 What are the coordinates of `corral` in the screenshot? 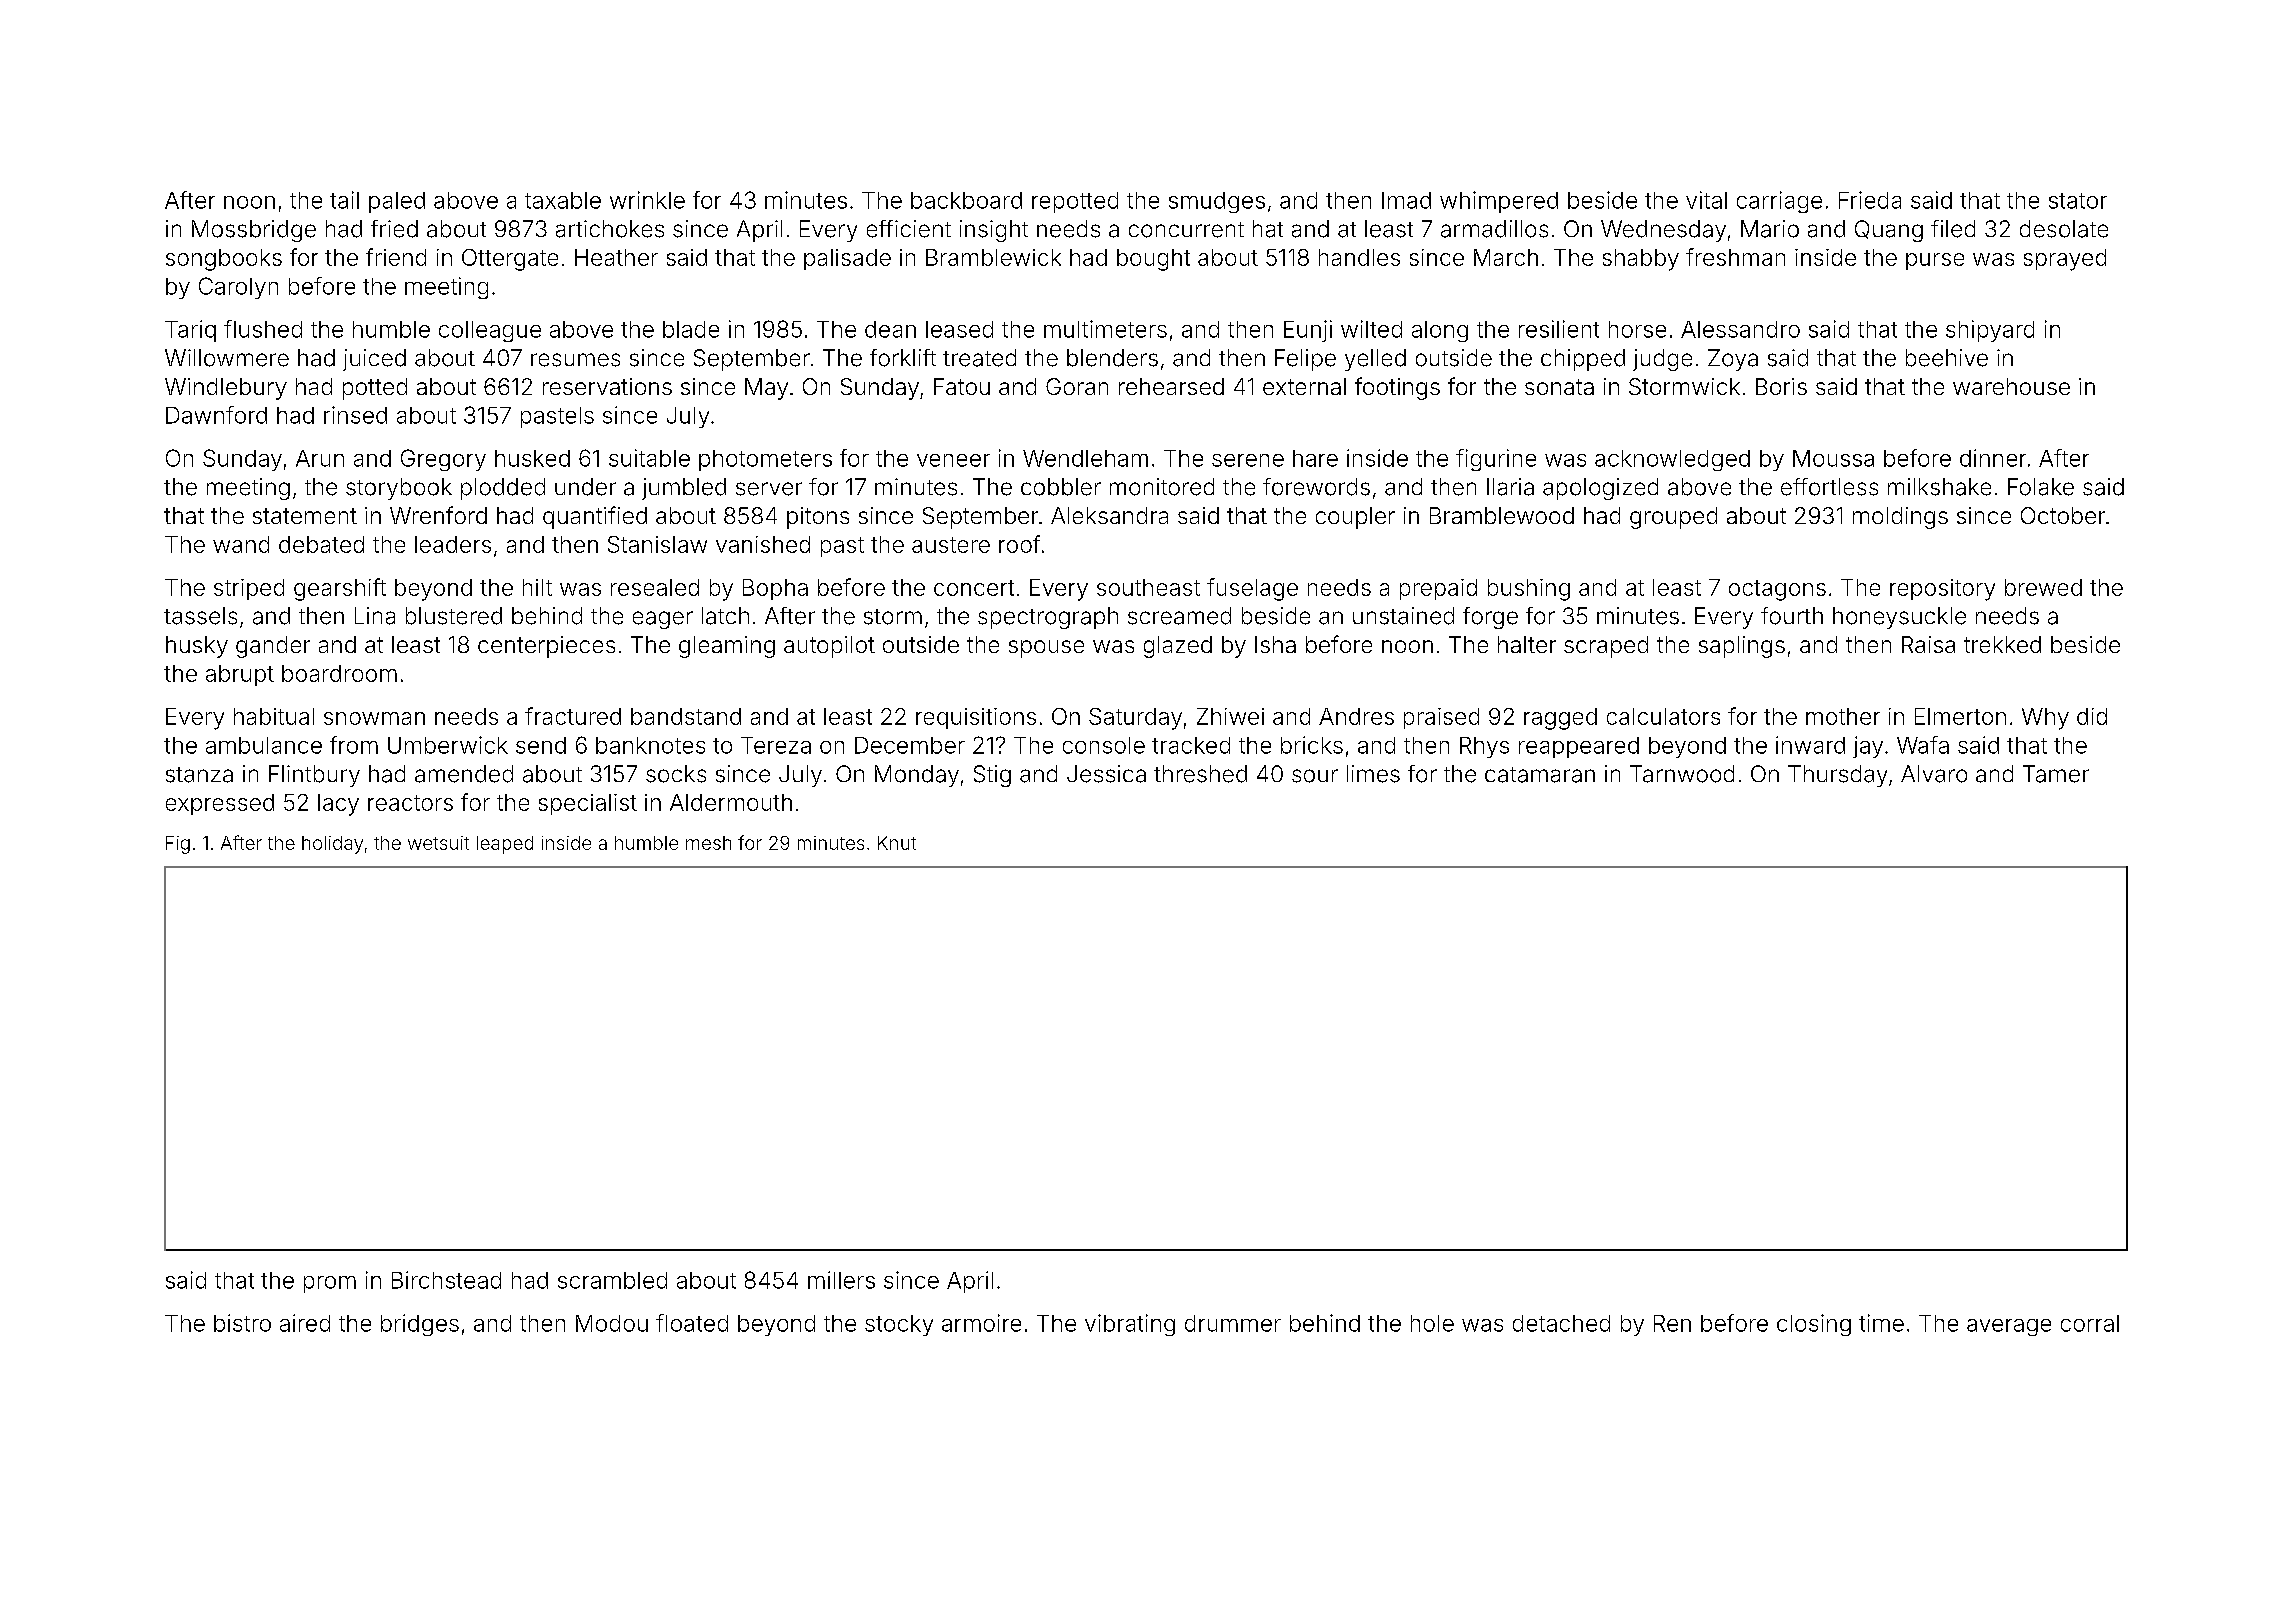 It's located at (2090, 1323).
